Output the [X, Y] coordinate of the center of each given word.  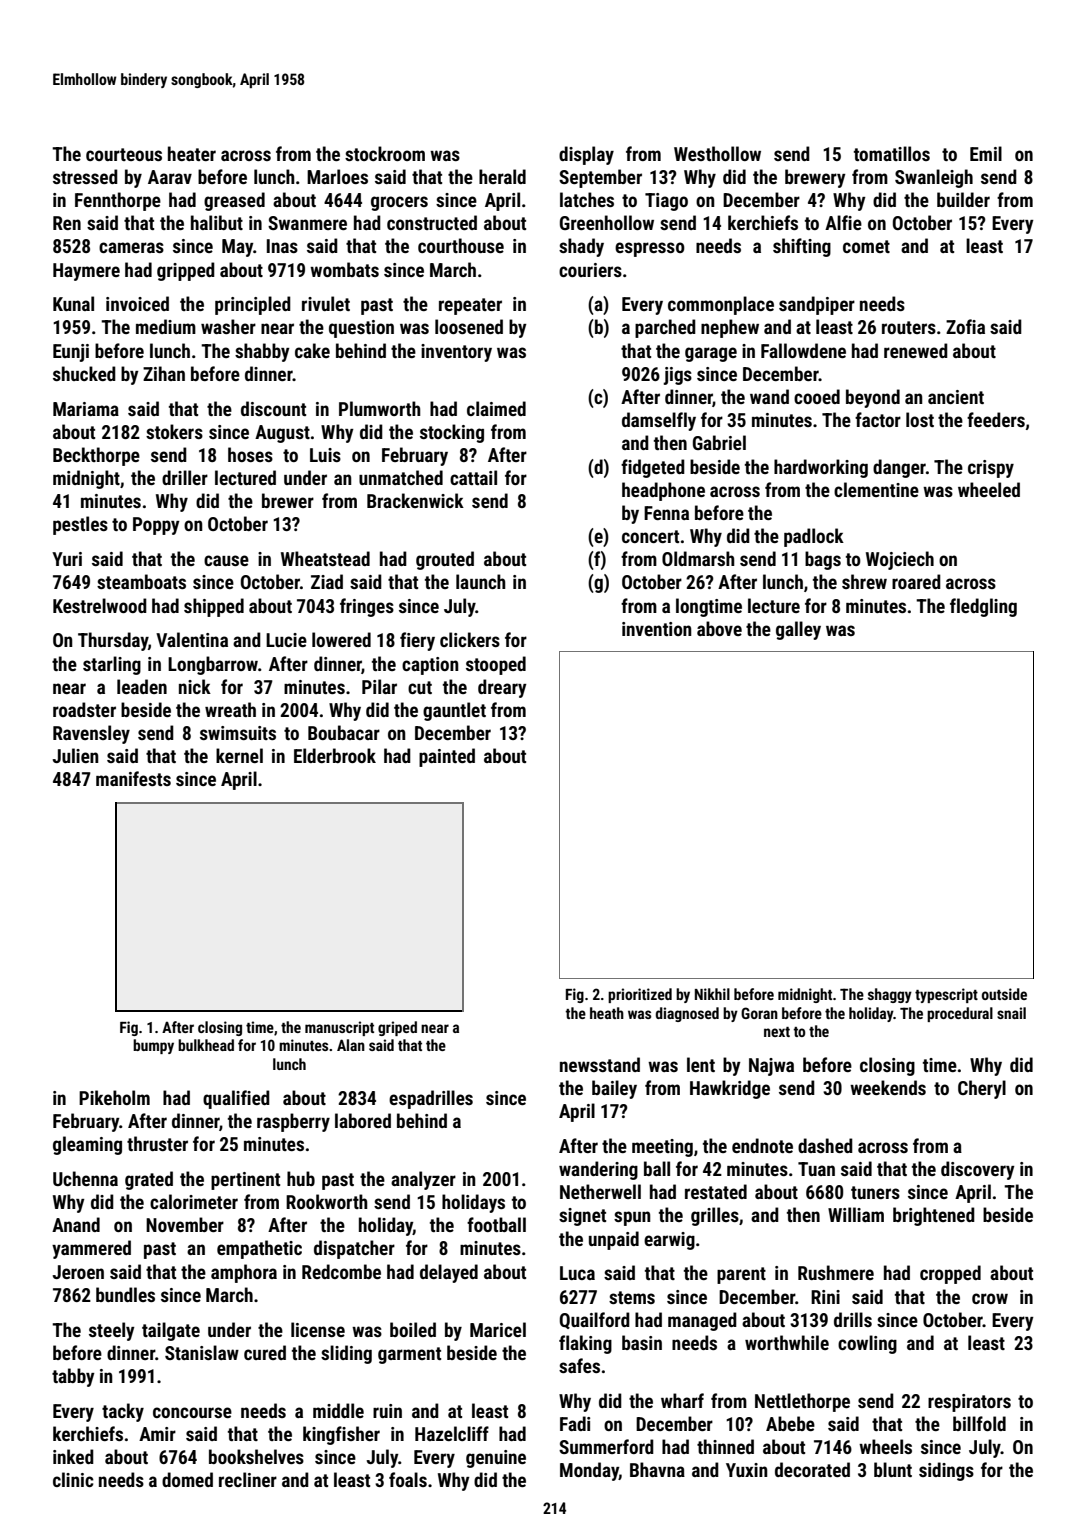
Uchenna [85, 1178]
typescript [946, 995]
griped [397, 1028]
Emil [986, 153]
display [586, 155]
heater [192, 153]
